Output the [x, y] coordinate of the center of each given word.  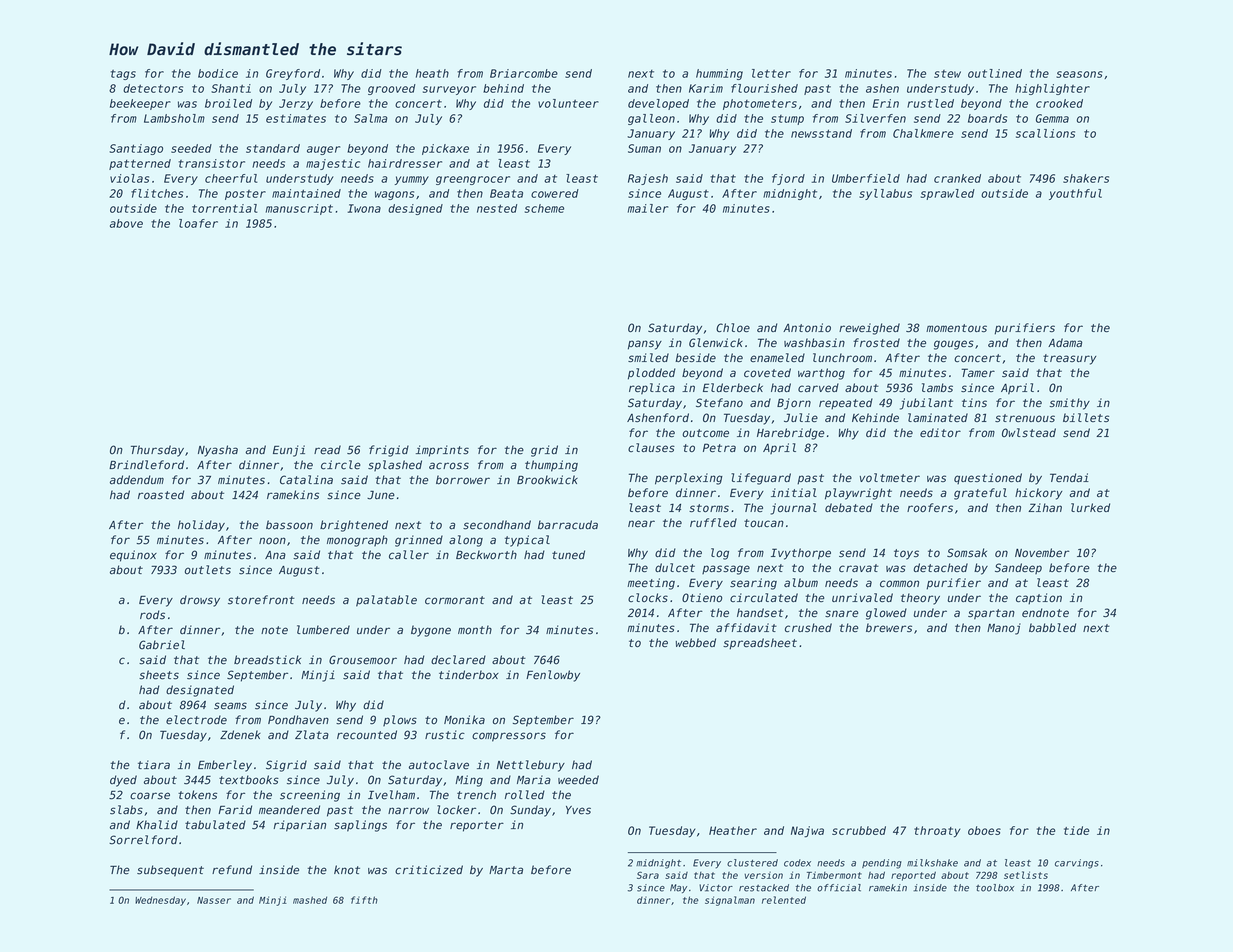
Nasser [214, 900]
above [126, 223]
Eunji [289, 451]
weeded [578, 780]
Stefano [719, 402]
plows [400, 721]
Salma [371, 118]
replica [652, 389]
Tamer [978, 372]
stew [947, 74]
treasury [1069, 359]
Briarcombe [524, 73]
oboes [984, 830]
